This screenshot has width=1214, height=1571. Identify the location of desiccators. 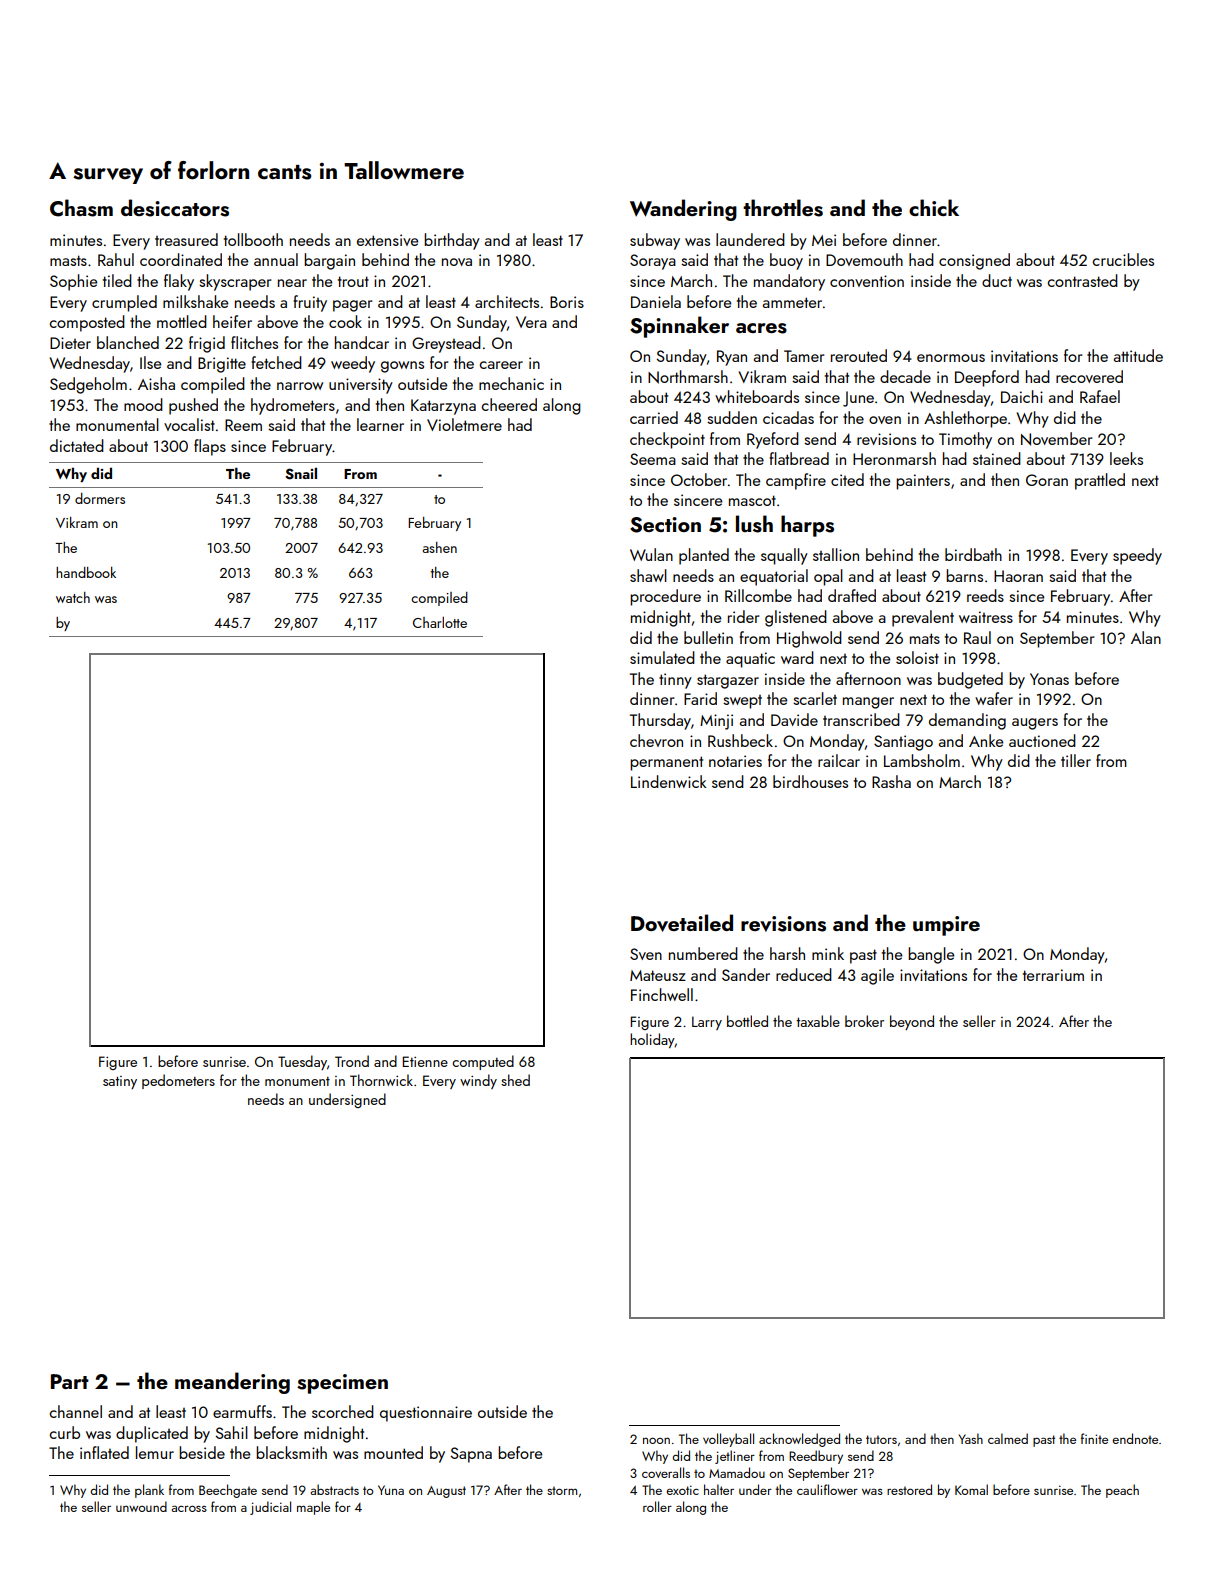
(175, 208).
